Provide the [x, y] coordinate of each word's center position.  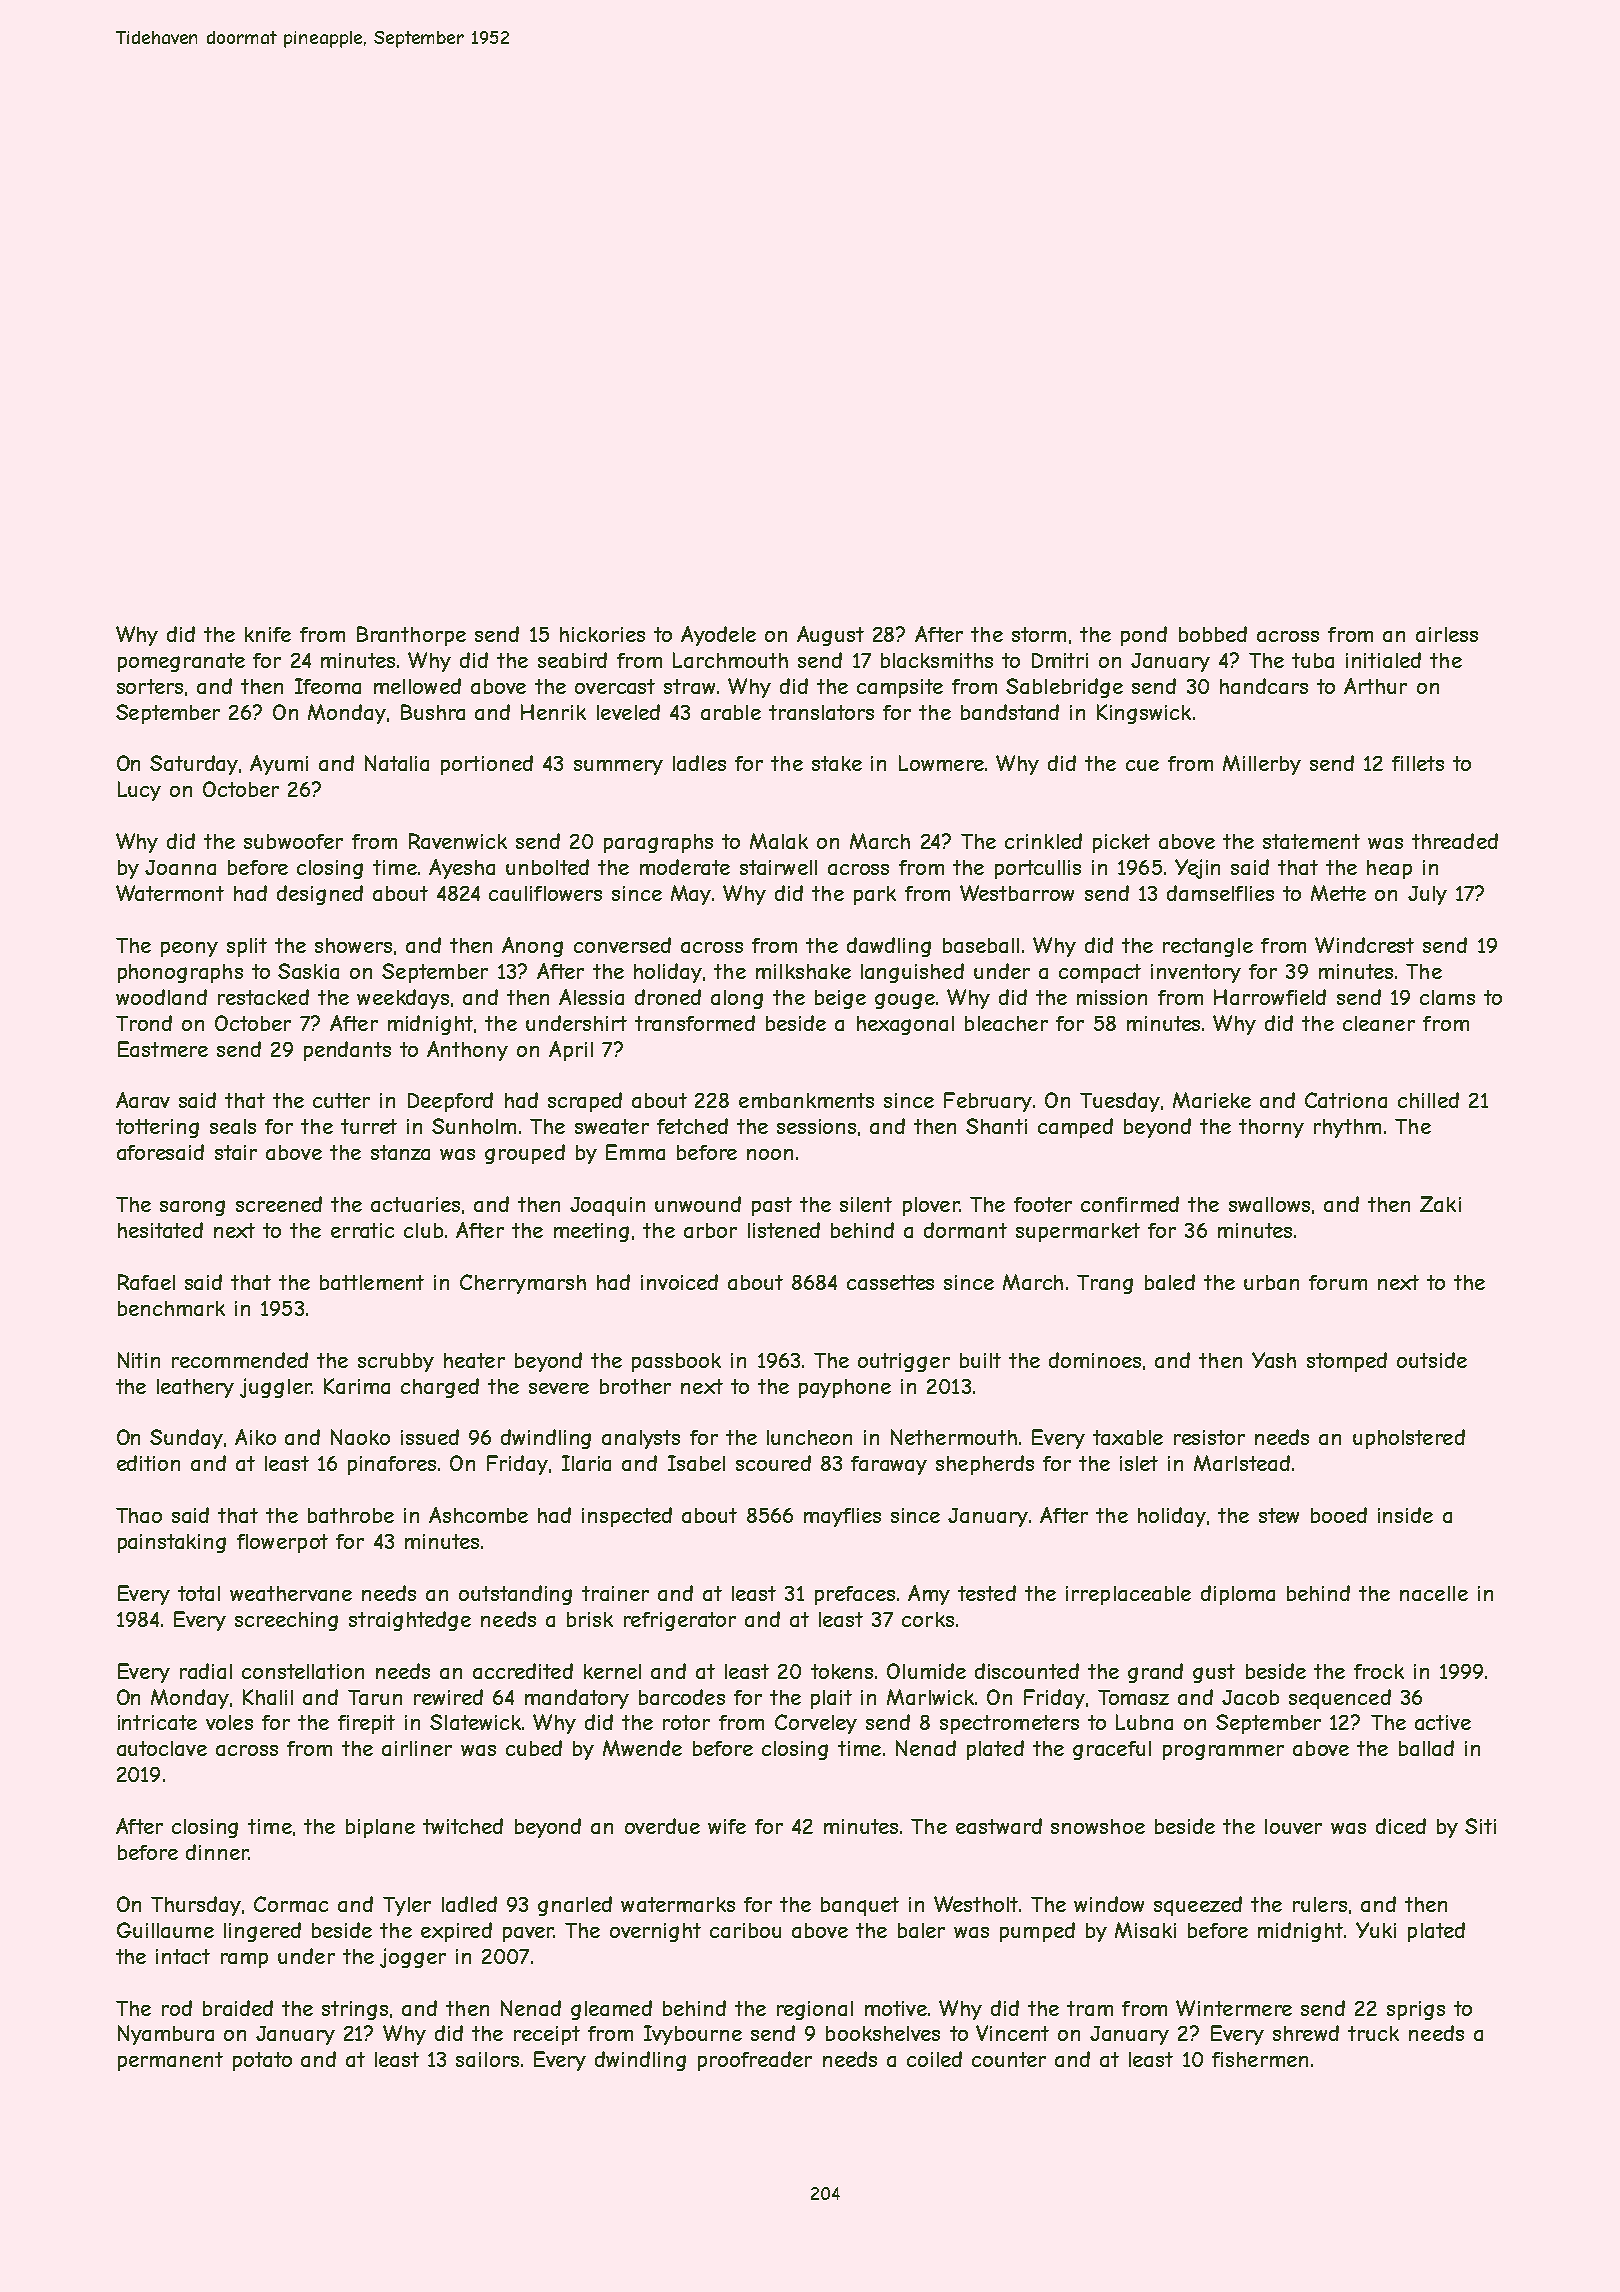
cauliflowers [545, 893]
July [1427, 895]
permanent [170, 2061]
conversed [622, 945]
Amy [929, 1595]
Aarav [143, 1100]
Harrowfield [1270, 997]
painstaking [172, 1543]
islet [1139, 1463]
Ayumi [279, 765]
